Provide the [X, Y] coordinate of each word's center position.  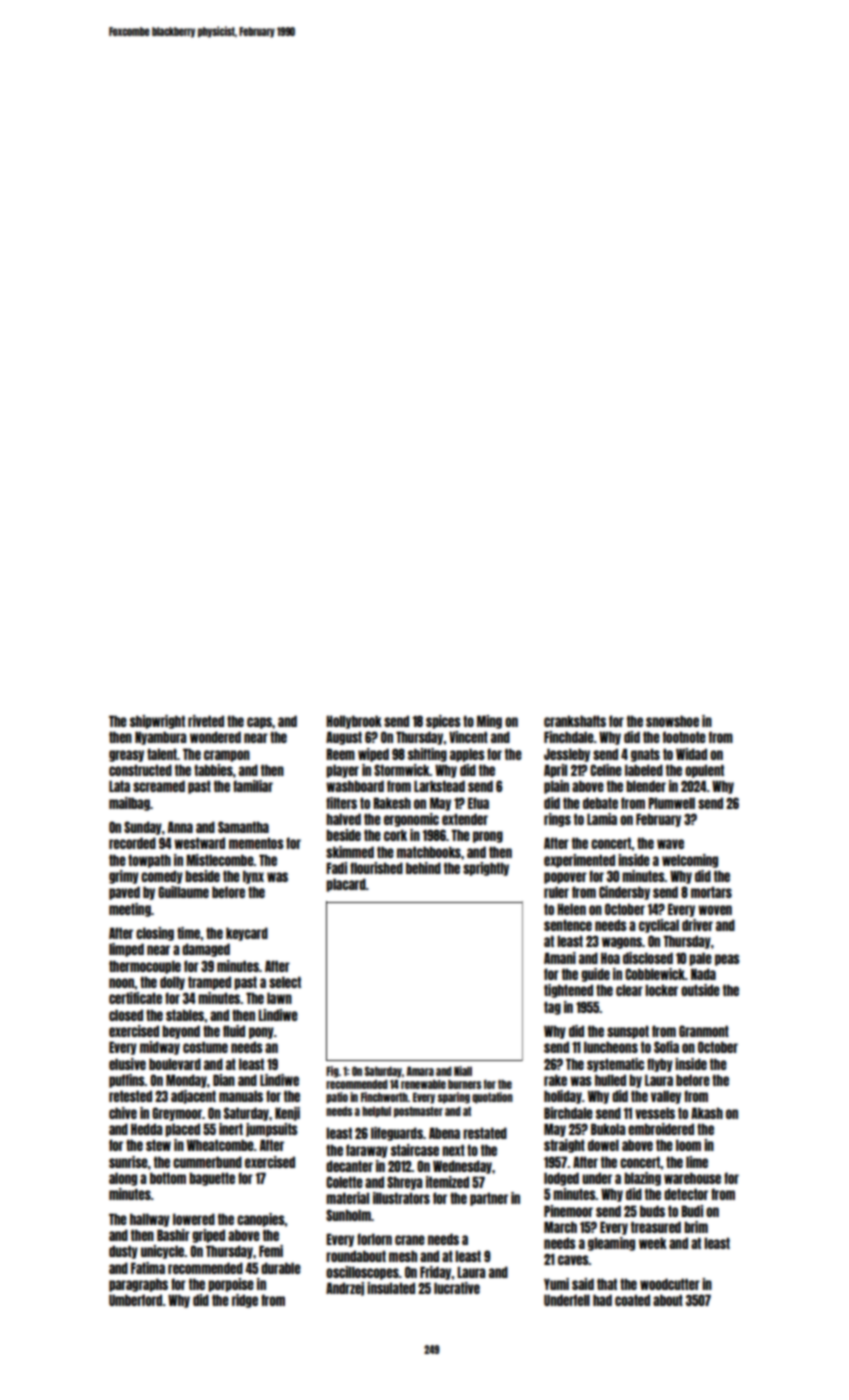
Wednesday [462, 1167]
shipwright [157, 722]
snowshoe [672, 721]
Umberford [136, 1300]
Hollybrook [354, 722]
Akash [707, 1113]
